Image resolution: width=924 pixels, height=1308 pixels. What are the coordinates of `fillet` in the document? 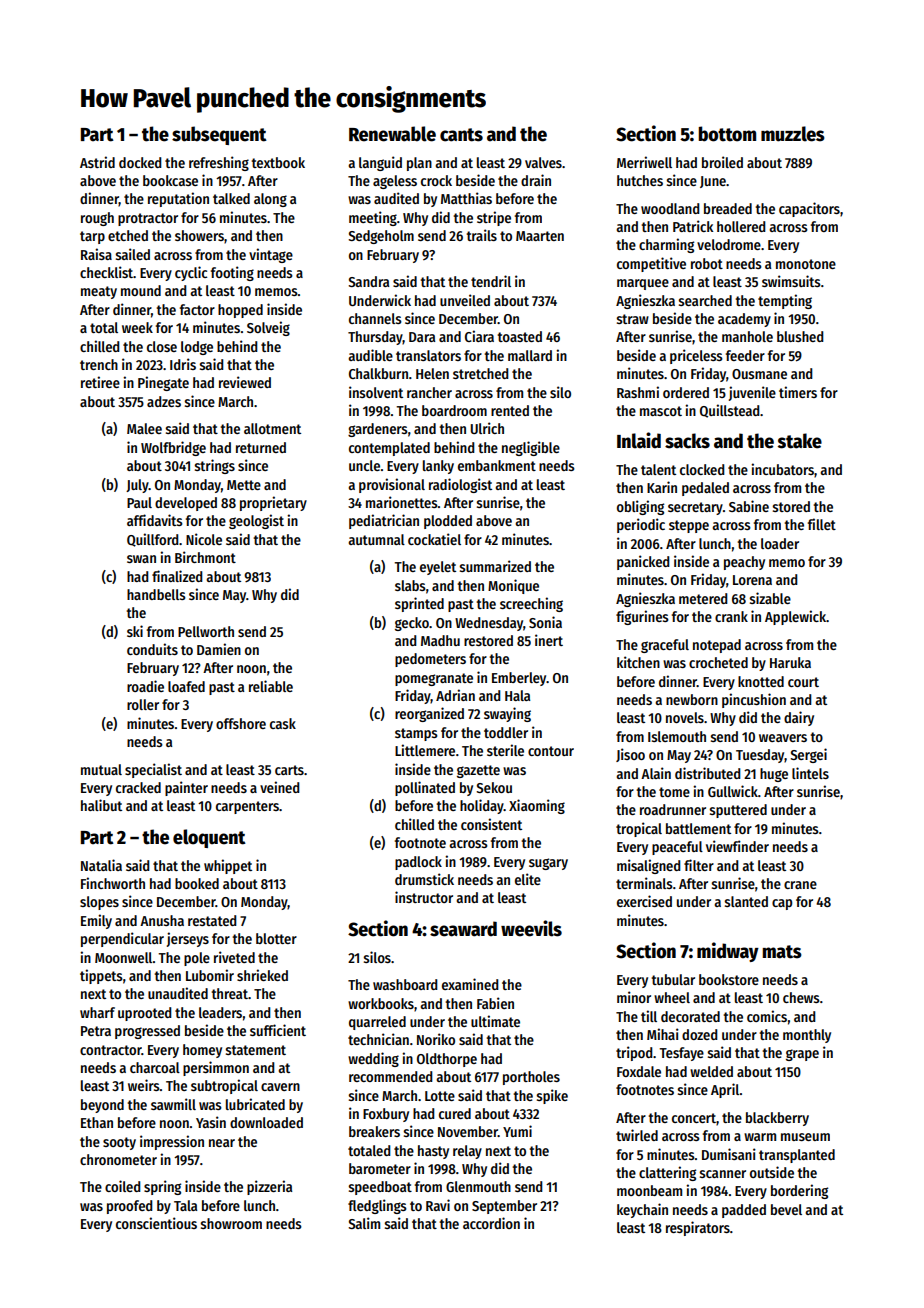 It's located at (822, 524).
